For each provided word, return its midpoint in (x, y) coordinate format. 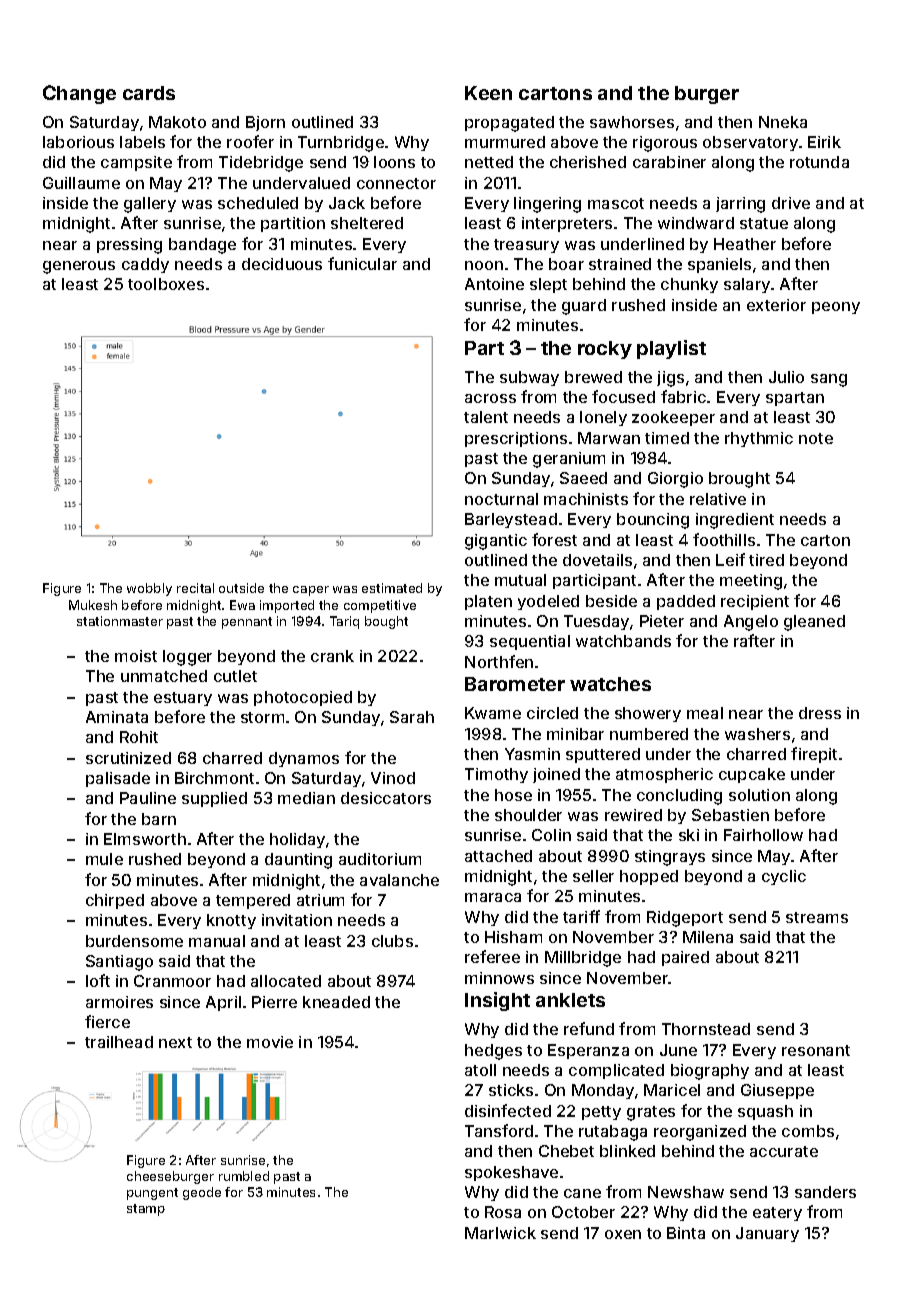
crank (332, 656)
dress (820, 713)
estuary (183, 699)
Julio (786, 377)
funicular (362, 263)
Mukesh (93, 605)
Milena (708, 937)
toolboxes (166, 284)
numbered (649, 734)
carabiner (669, 162)
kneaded (336, 1002)
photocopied (303, 698)
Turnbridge (341, 144)
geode (202, 1193)
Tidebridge (261, 164)
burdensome (134, 941)
